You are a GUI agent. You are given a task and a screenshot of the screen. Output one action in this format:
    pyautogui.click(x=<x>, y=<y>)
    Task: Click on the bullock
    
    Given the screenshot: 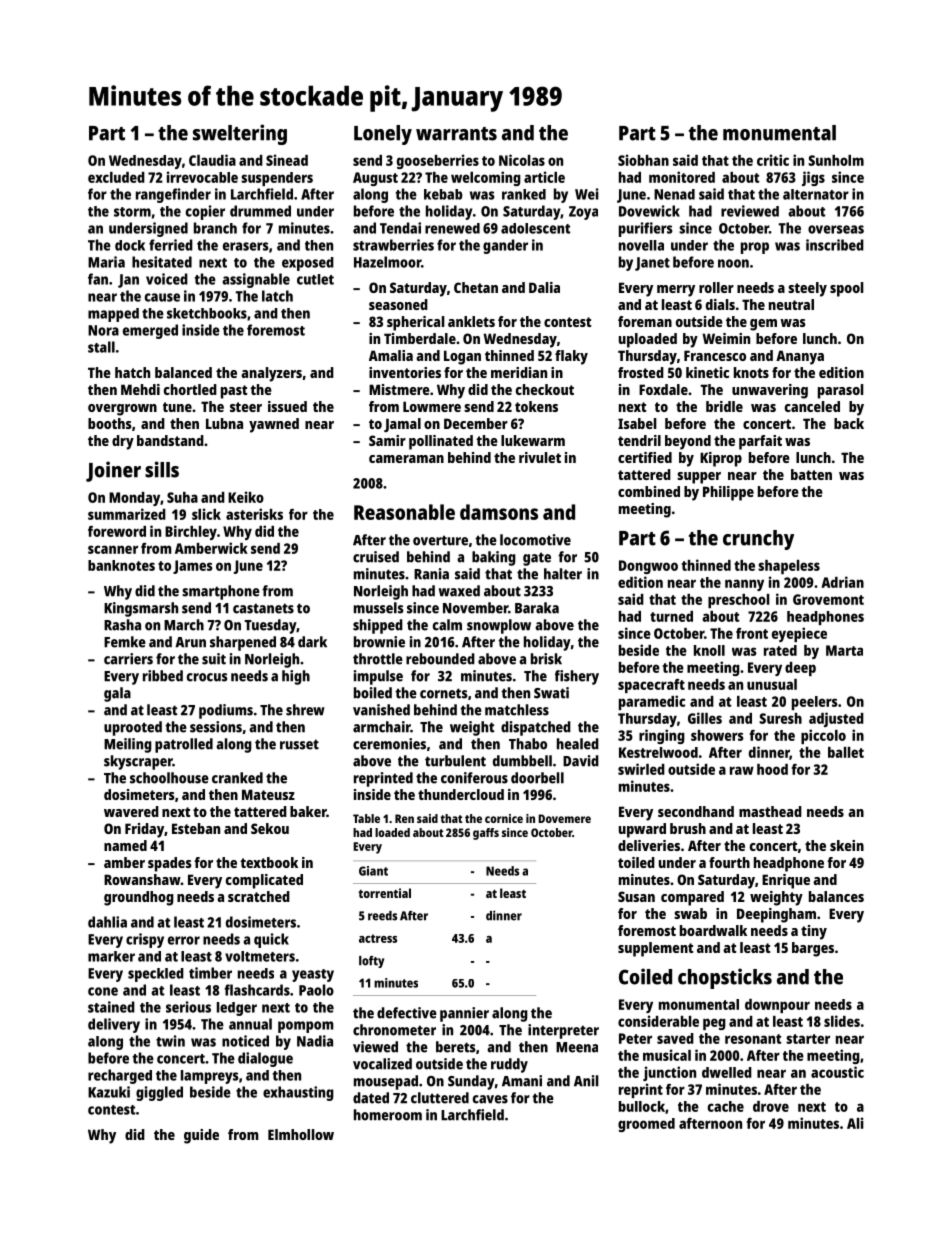 What is the action you would take?
    pyautogui.click(x=642, y=1106)
